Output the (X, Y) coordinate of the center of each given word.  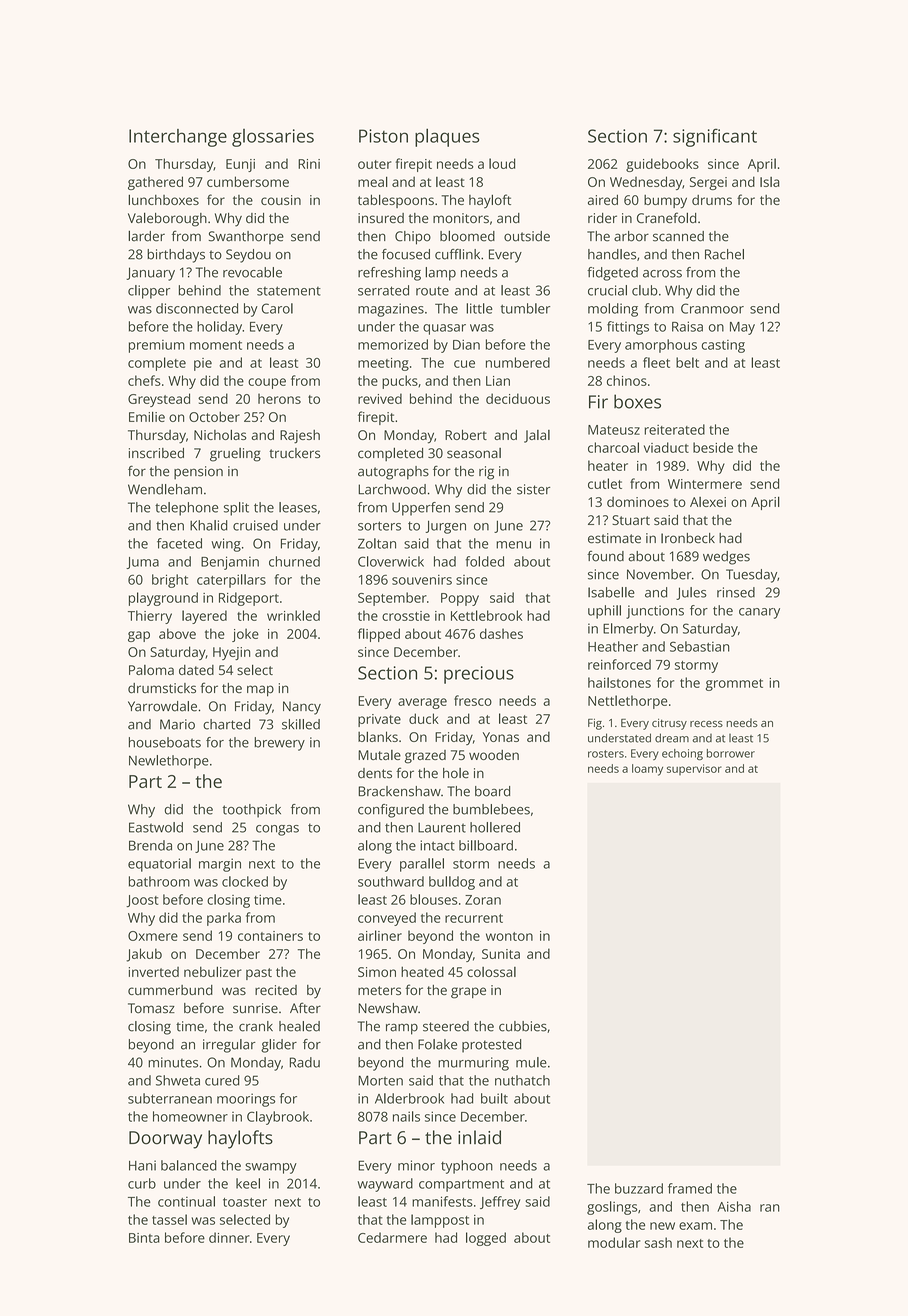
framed (690, 1188)
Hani (142, 1165)
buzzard (639, 1188)
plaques (447, 137)
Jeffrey (500, 1203)
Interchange (178, 138)
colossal (491, 972)
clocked (245, 881)
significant (715, 137)
